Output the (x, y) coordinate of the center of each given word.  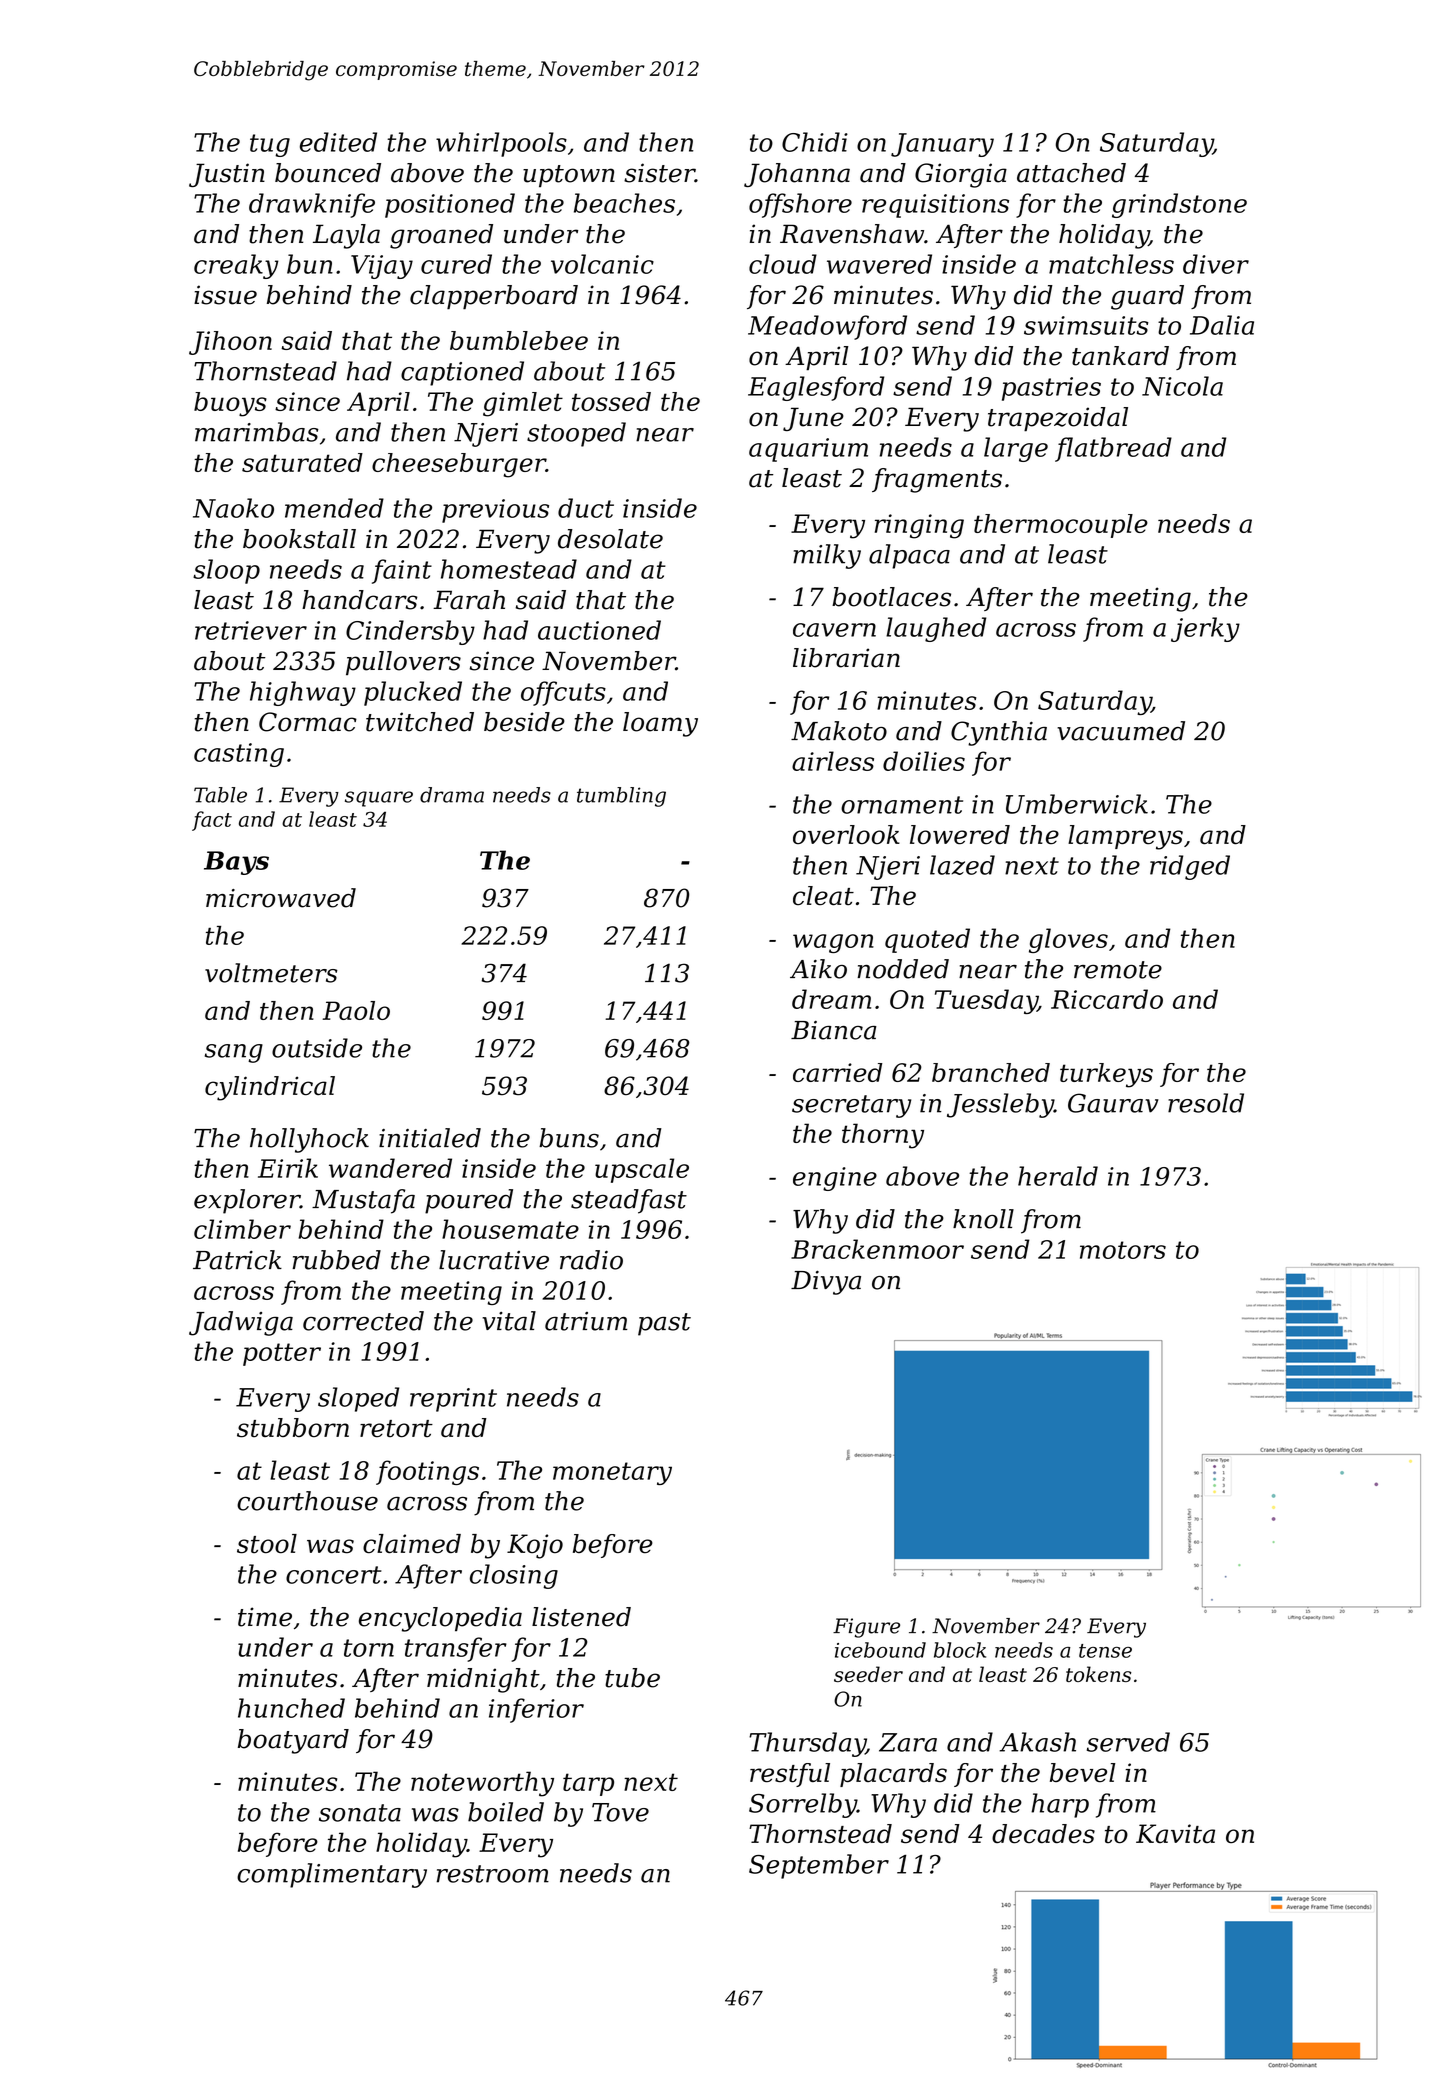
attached (1071, 173)
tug (270, 145)
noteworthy (482, 1784)
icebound (880, 1650)
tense (1105, 1651)
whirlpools (501, 144)
